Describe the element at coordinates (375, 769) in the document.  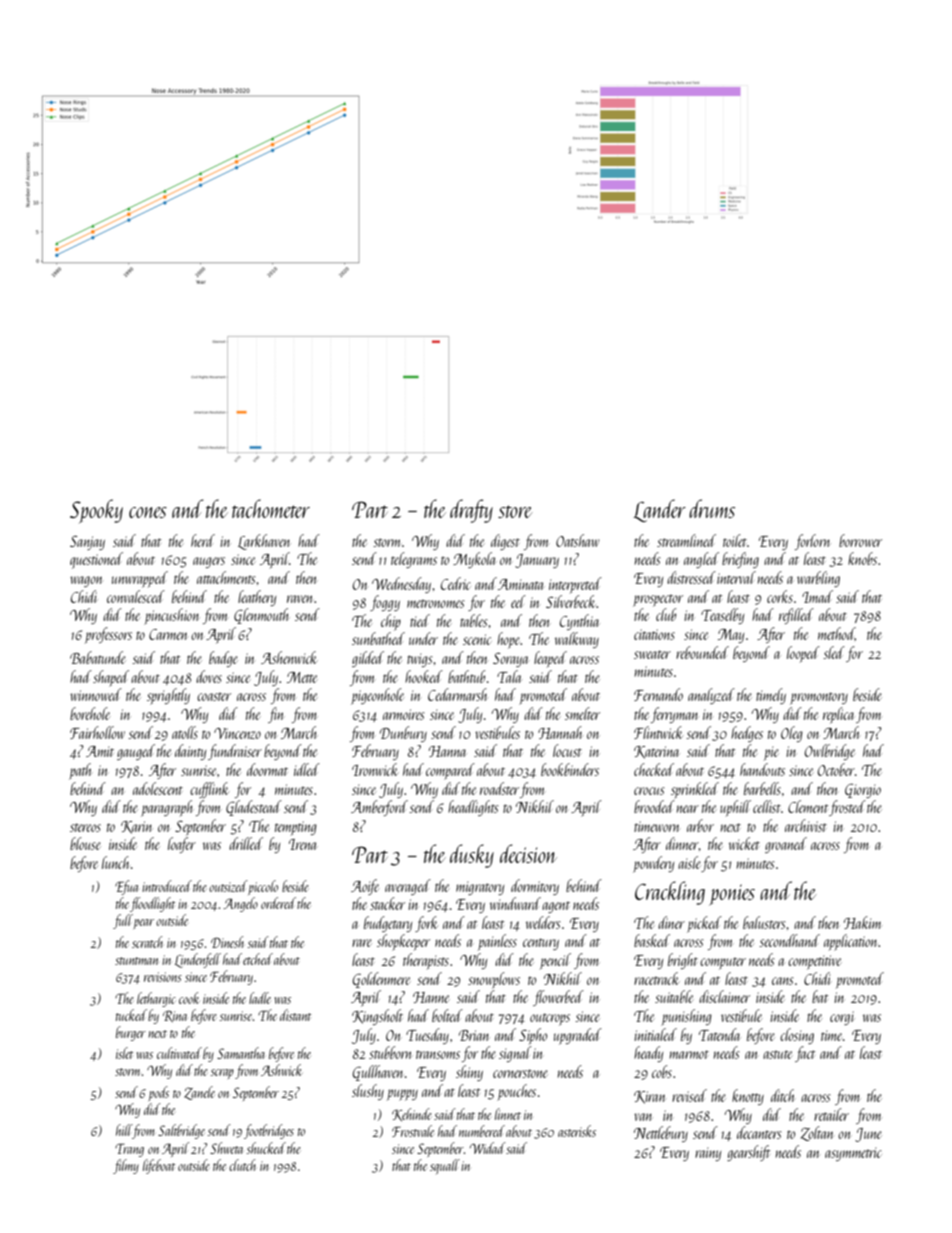
I see `Ironwick` at that location.
